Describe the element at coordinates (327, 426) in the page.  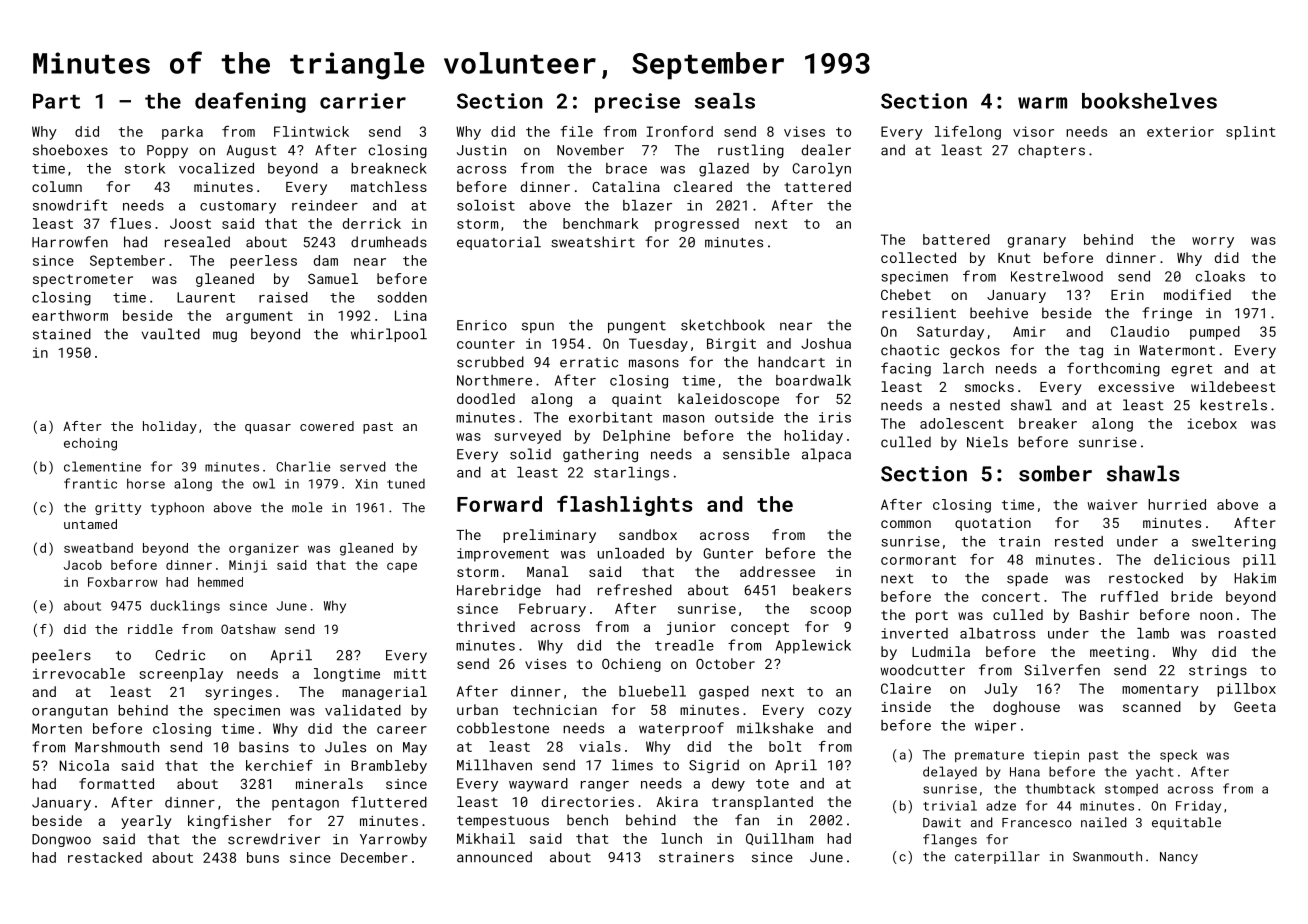
I see `cowered` at that location.
